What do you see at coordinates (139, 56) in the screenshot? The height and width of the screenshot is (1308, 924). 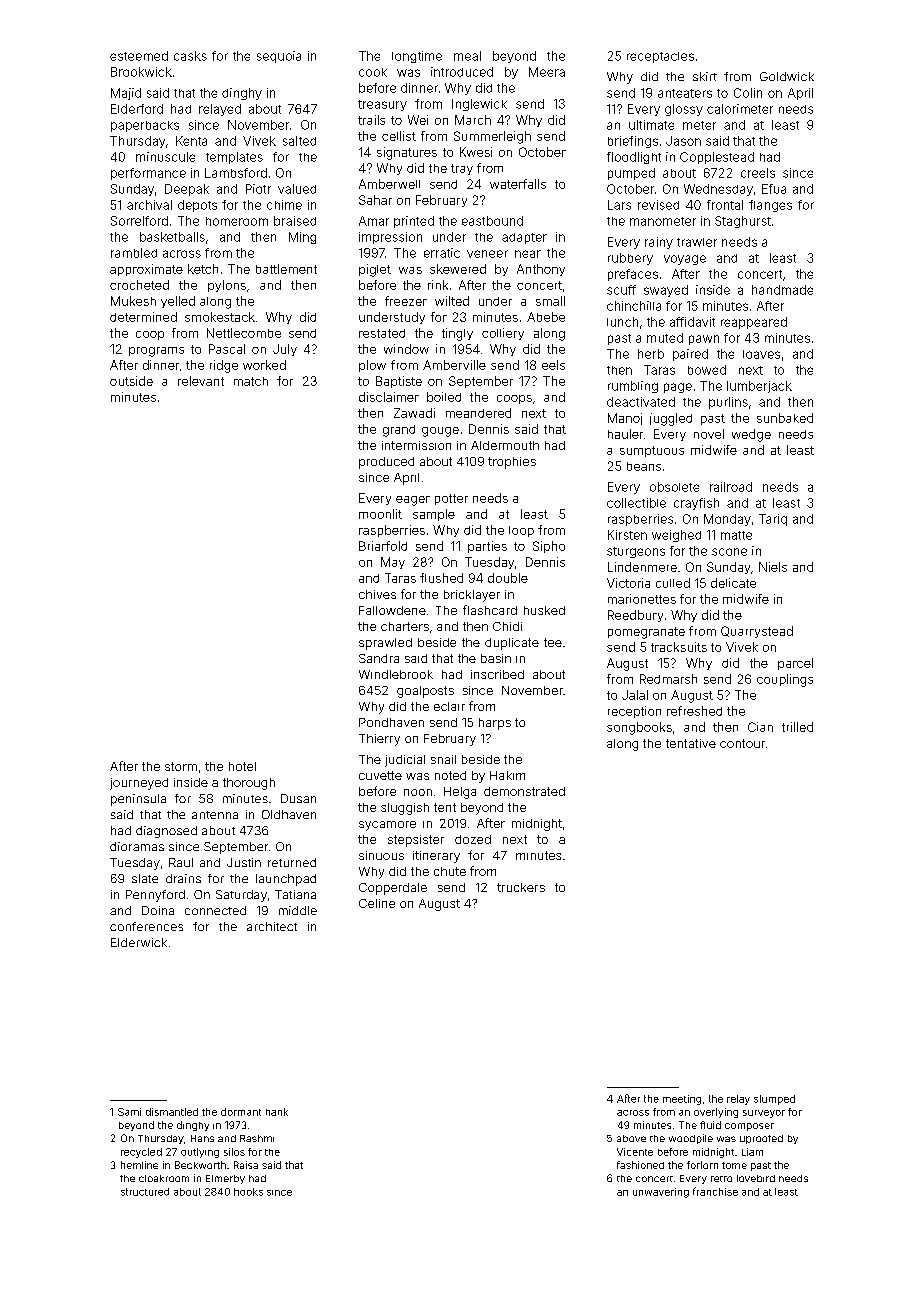 I see `esteemed` at bounding box center [139, 56].
